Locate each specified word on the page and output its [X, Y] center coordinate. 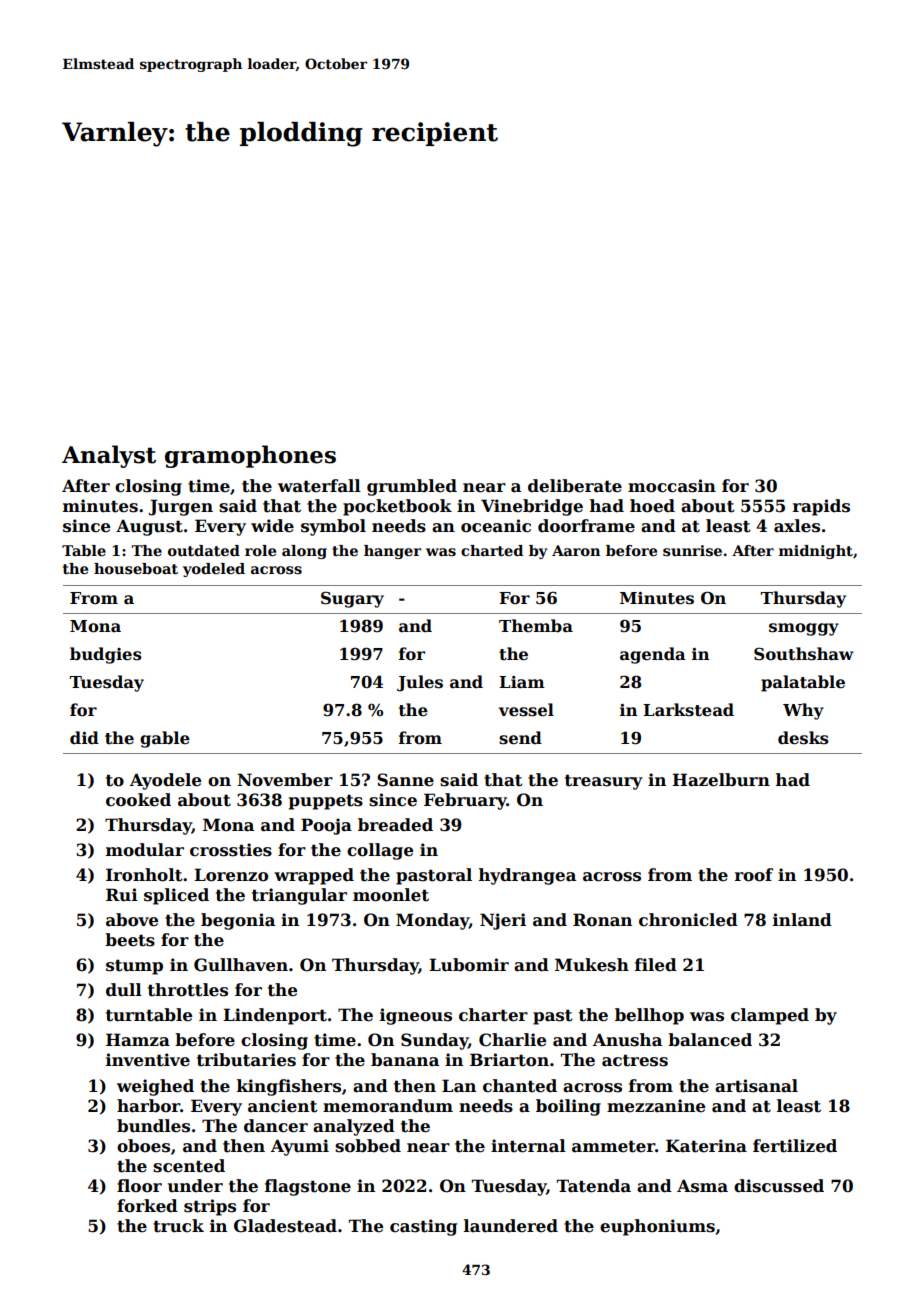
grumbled [412, 487]
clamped [770, 1016]
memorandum [388, 1106]
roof [754, 875]
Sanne [405, 780]
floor [139, 1186]
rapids [821, 507]
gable [165, 739]
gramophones [250, 456]
